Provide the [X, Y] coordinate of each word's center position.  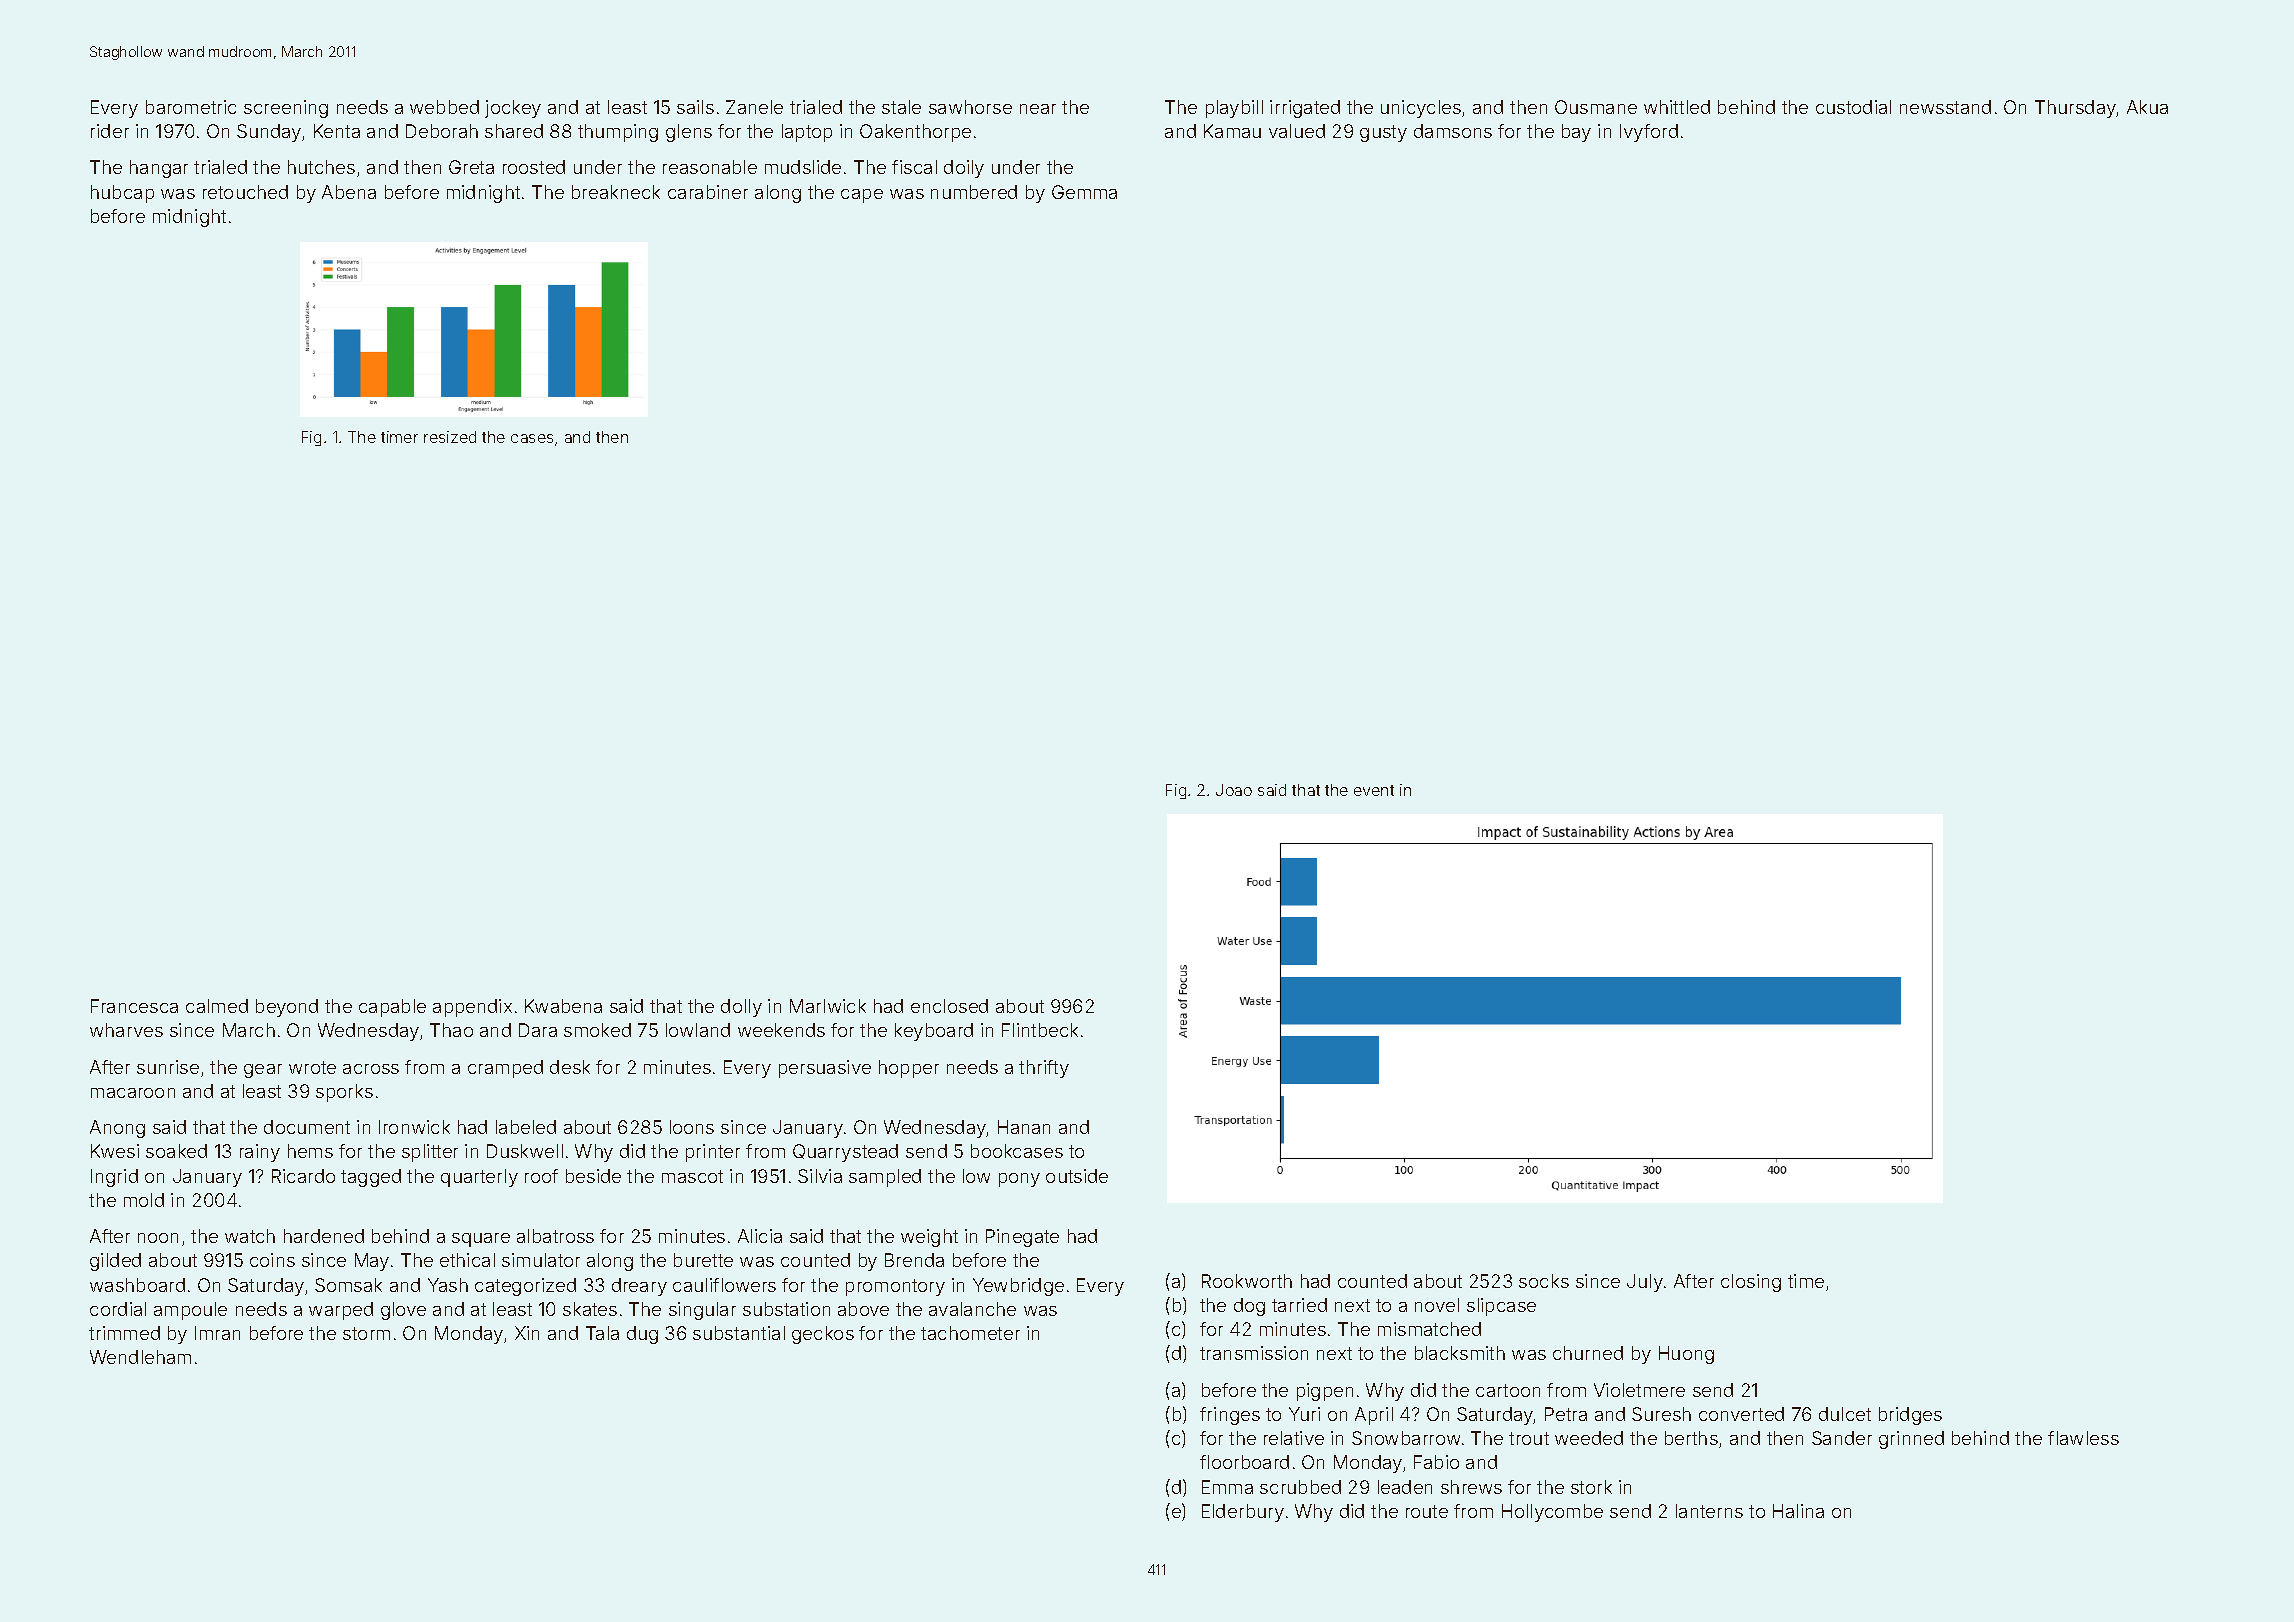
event [1374, 790]
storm [366, 1333]
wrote [312, 1067]
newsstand [1945, 107]
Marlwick [828, 1006]
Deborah [442, 131]
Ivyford [1649, 133]
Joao [1234, 790]
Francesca [134, 1006]
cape [862, 196]
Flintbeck [1040, 1030]
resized [450, 437]
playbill [1234, 109]
